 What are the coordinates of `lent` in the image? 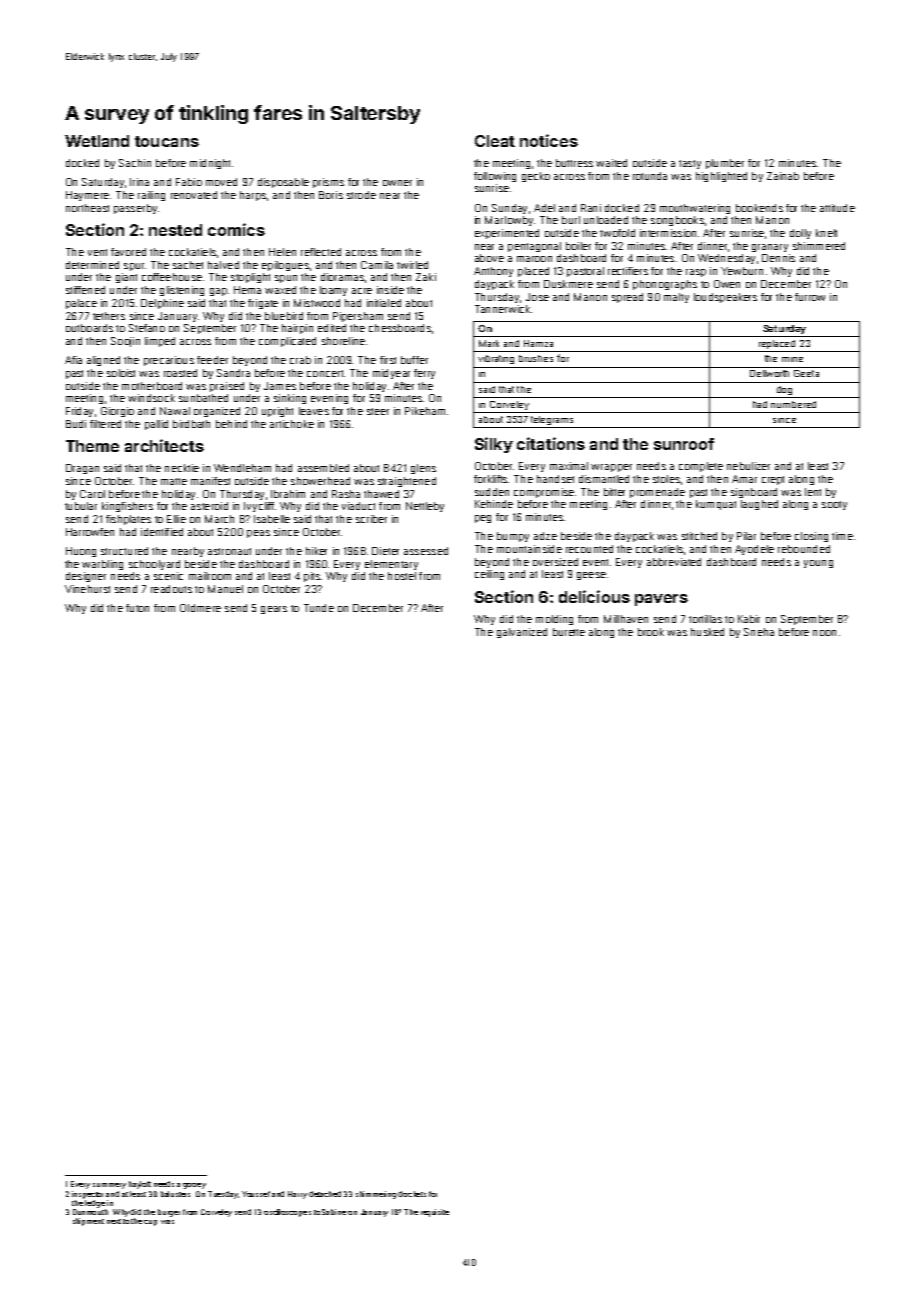 It's located at (813, 492).
